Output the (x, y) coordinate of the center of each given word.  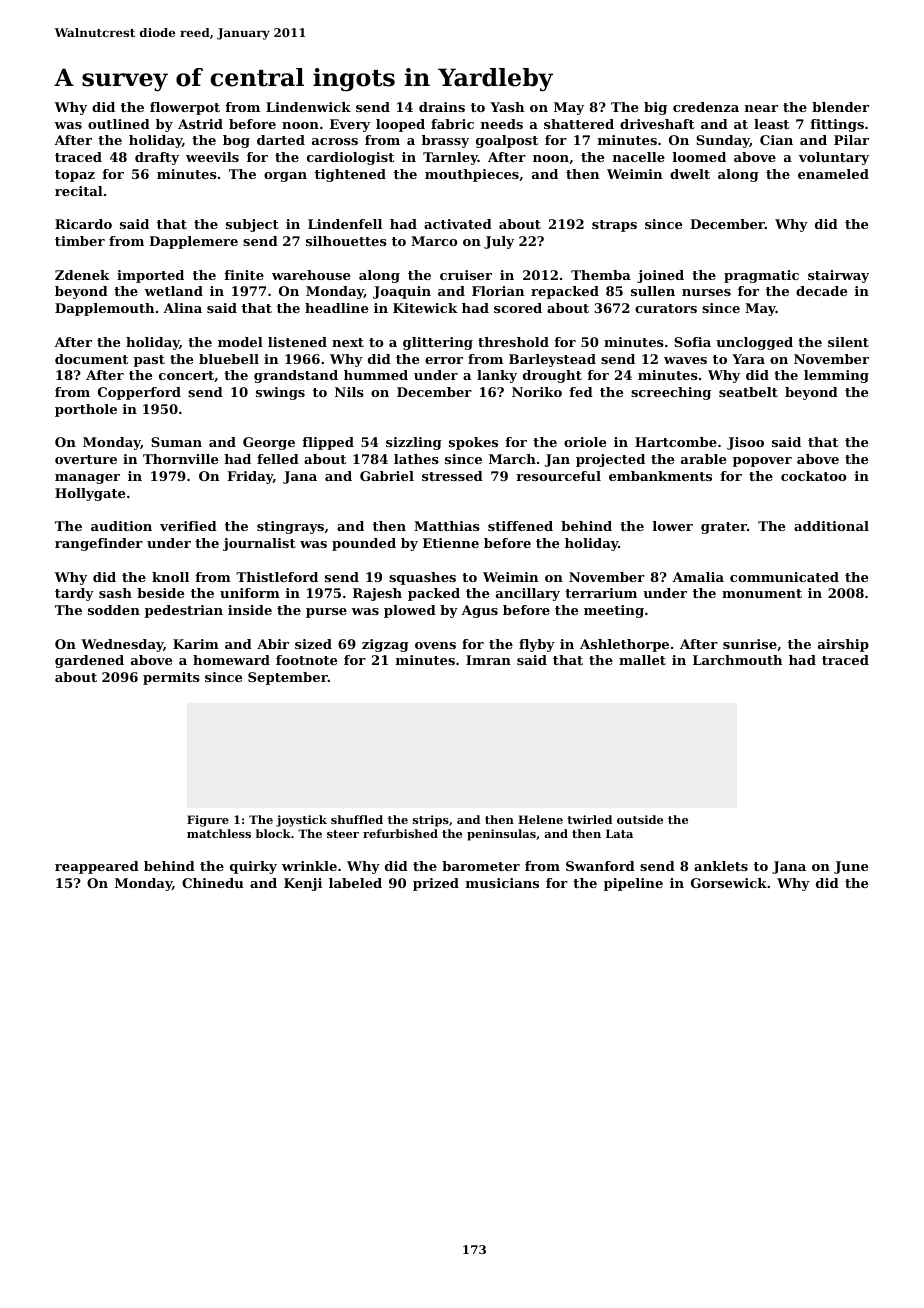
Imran (488, 660)
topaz (75, 176)
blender (840, 107)
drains (442, 107)
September (288, 678)
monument (762, 593)
